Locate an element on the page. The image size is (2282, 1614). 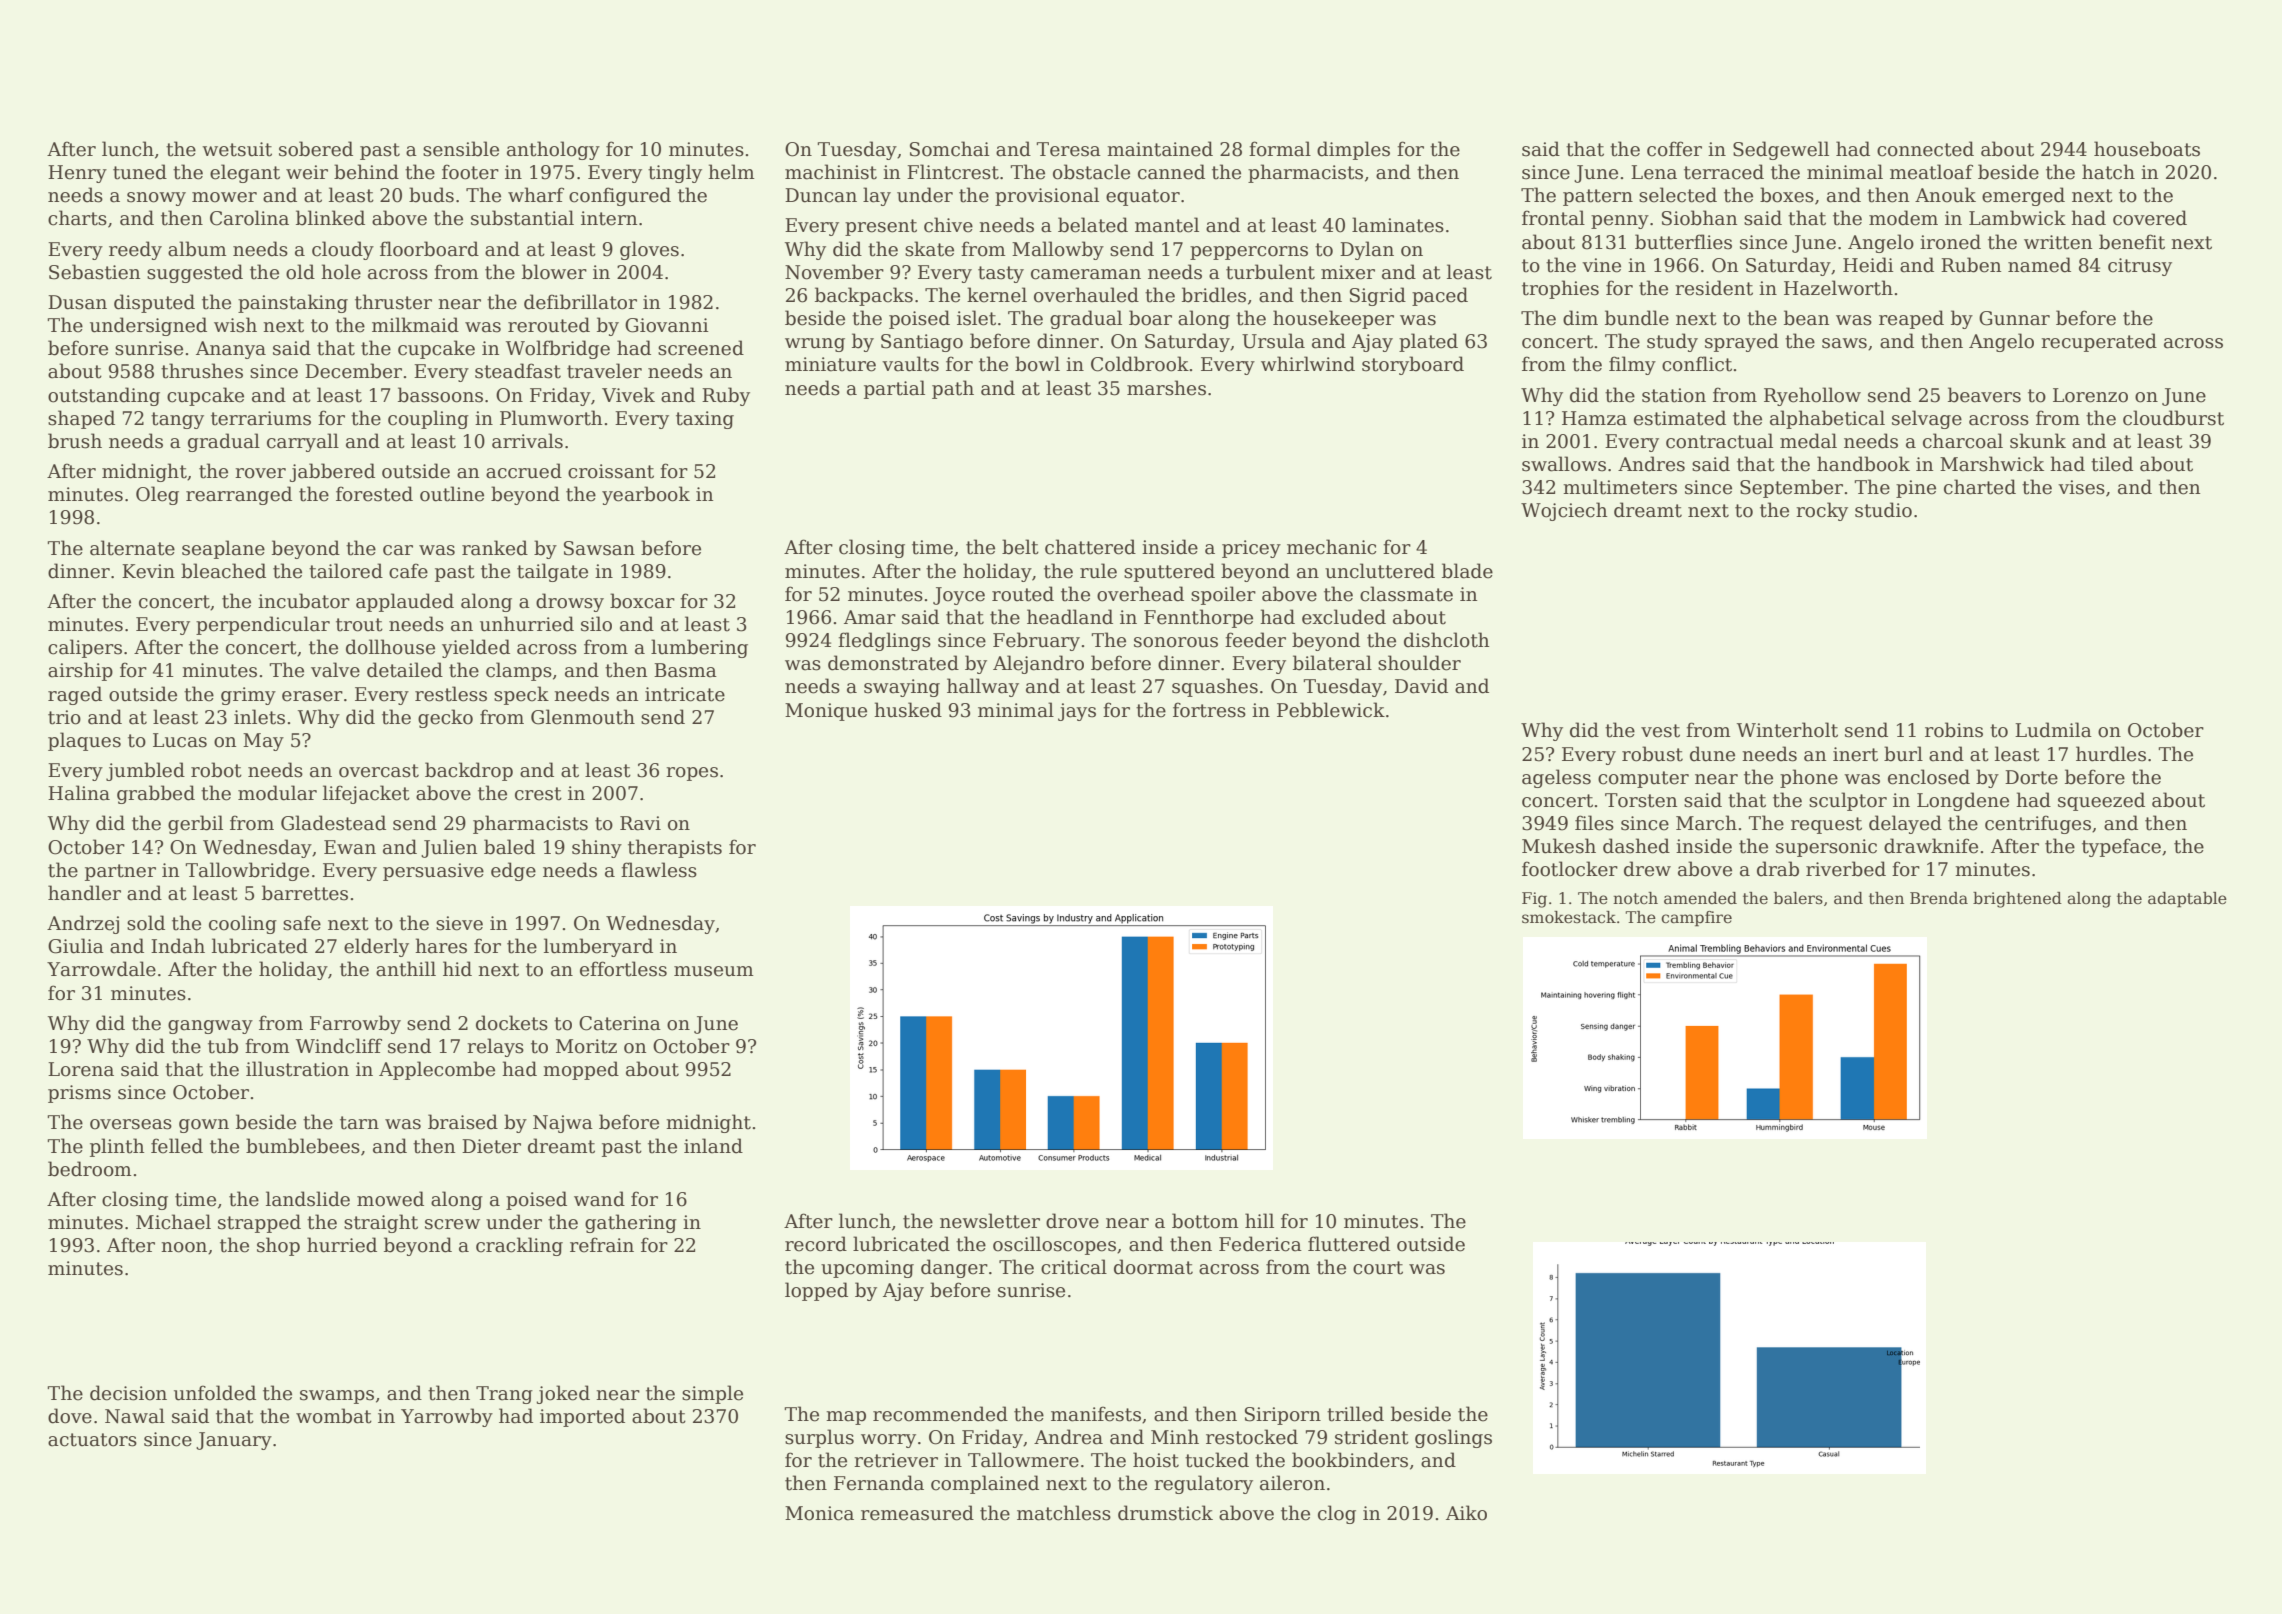
bilateral is located at coordinates (1332, 663).
